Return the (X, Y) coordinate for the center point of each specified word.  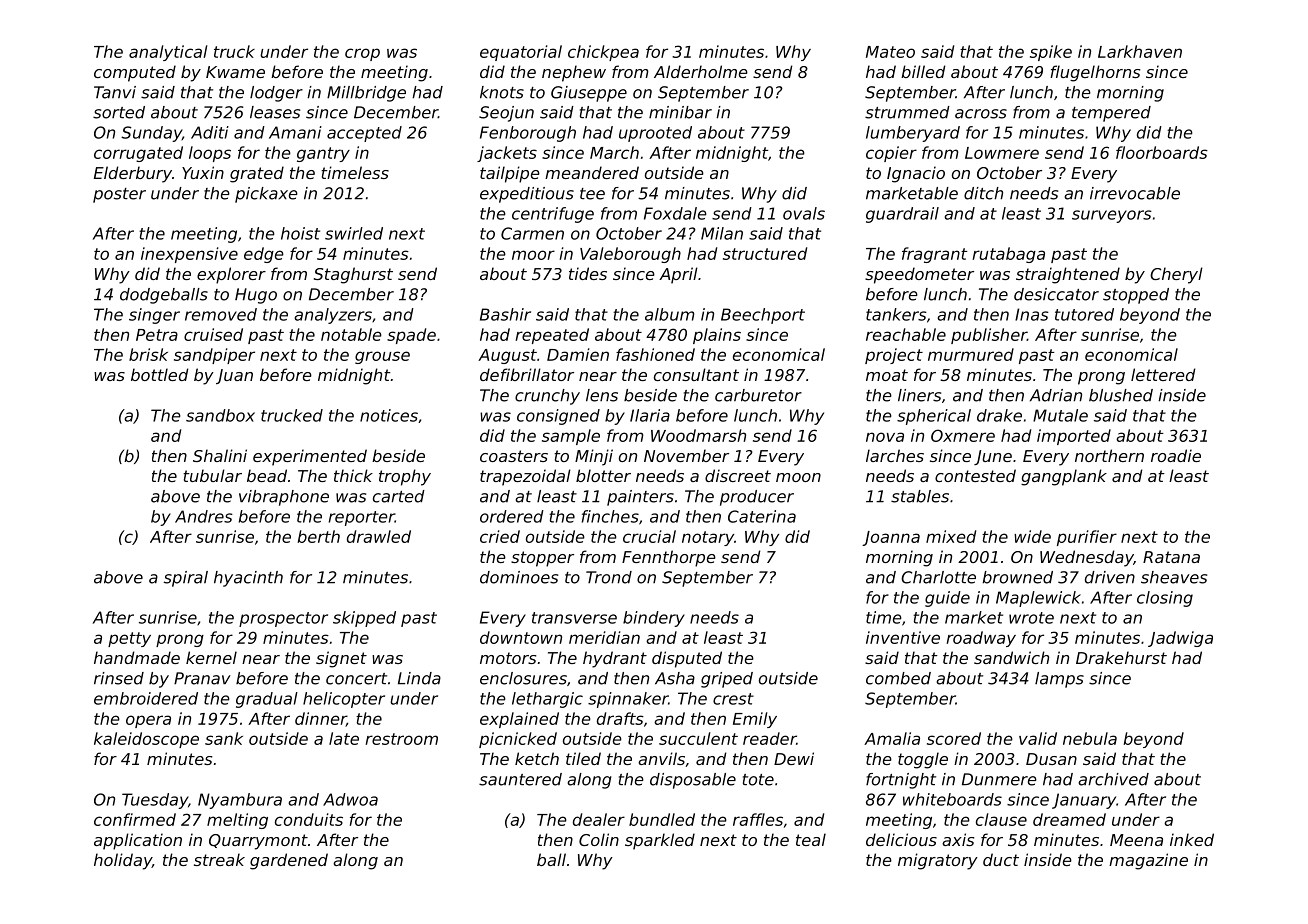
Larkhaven (1140, 51)
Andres (204, 516)
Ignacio (916, 174)
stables (920, 496)
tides (588, 273)
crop (362, 54)
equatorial (521, 53)
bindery (654, 619)
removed (221, 314)
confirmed (135, 819)
